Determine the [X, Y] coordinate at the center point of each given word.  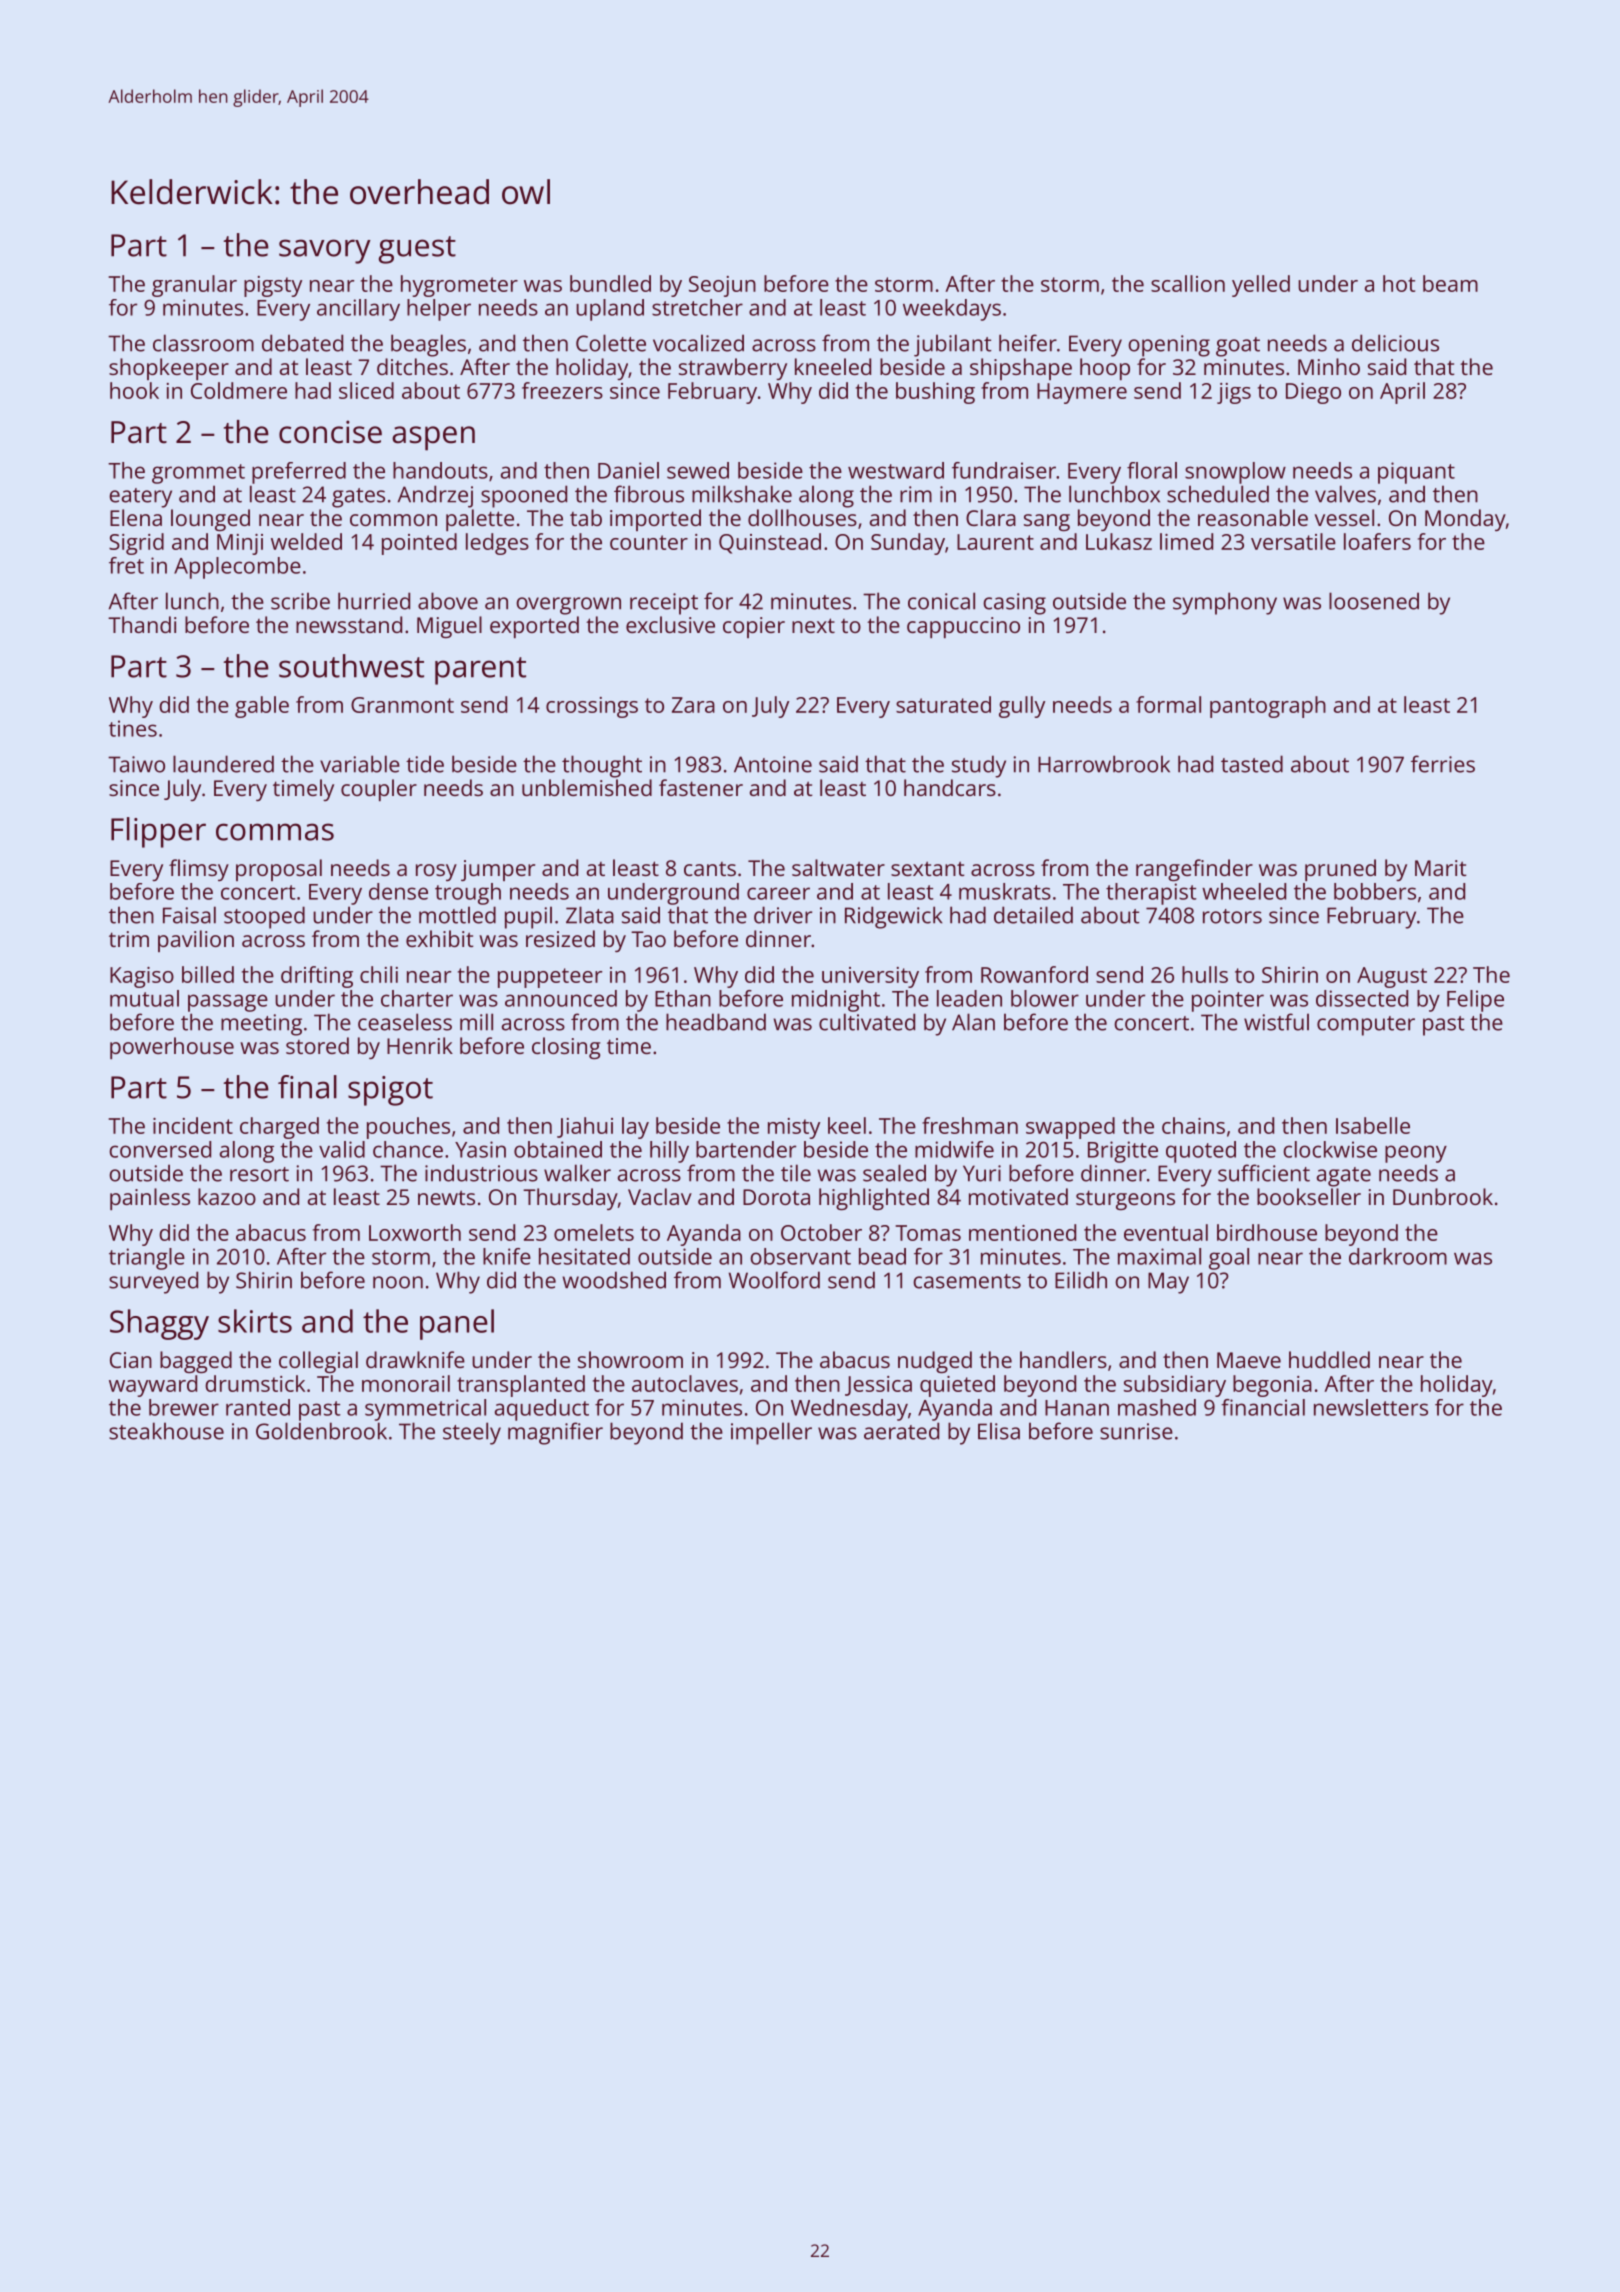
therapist [1151, 894]
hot [1399, 283]
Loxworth [415, 1232]
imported [655, 520]
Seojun [722, 286]
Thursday [570, 1199]
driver [783, 915]
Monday [1465, 520]
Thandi [142, 624]
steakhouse [166, 1431]
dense [398, 891]
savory [325, 251]
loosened [1374, 601]
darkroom [1398, 1256]
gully [1022, 707]
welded [306, 541]
